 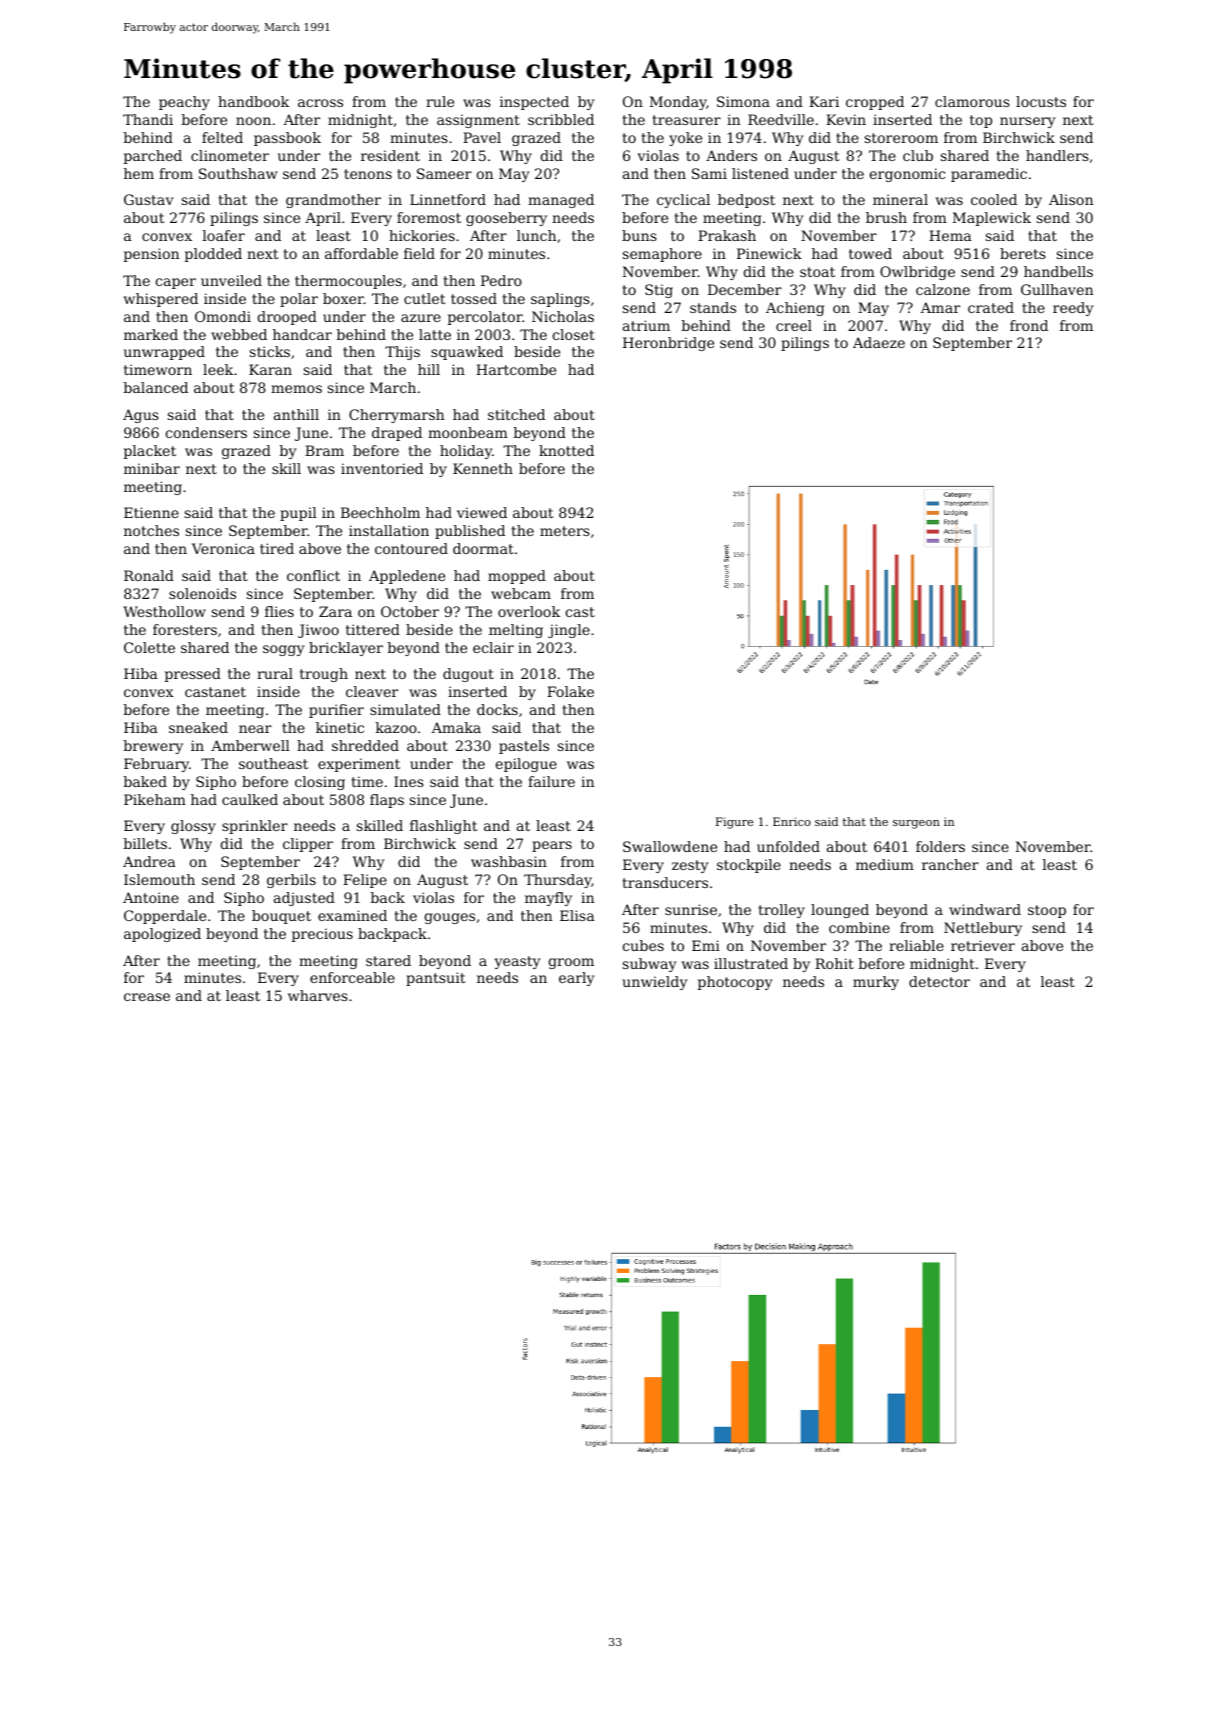 I want to click on minibar, so click(x=152, y=468).
